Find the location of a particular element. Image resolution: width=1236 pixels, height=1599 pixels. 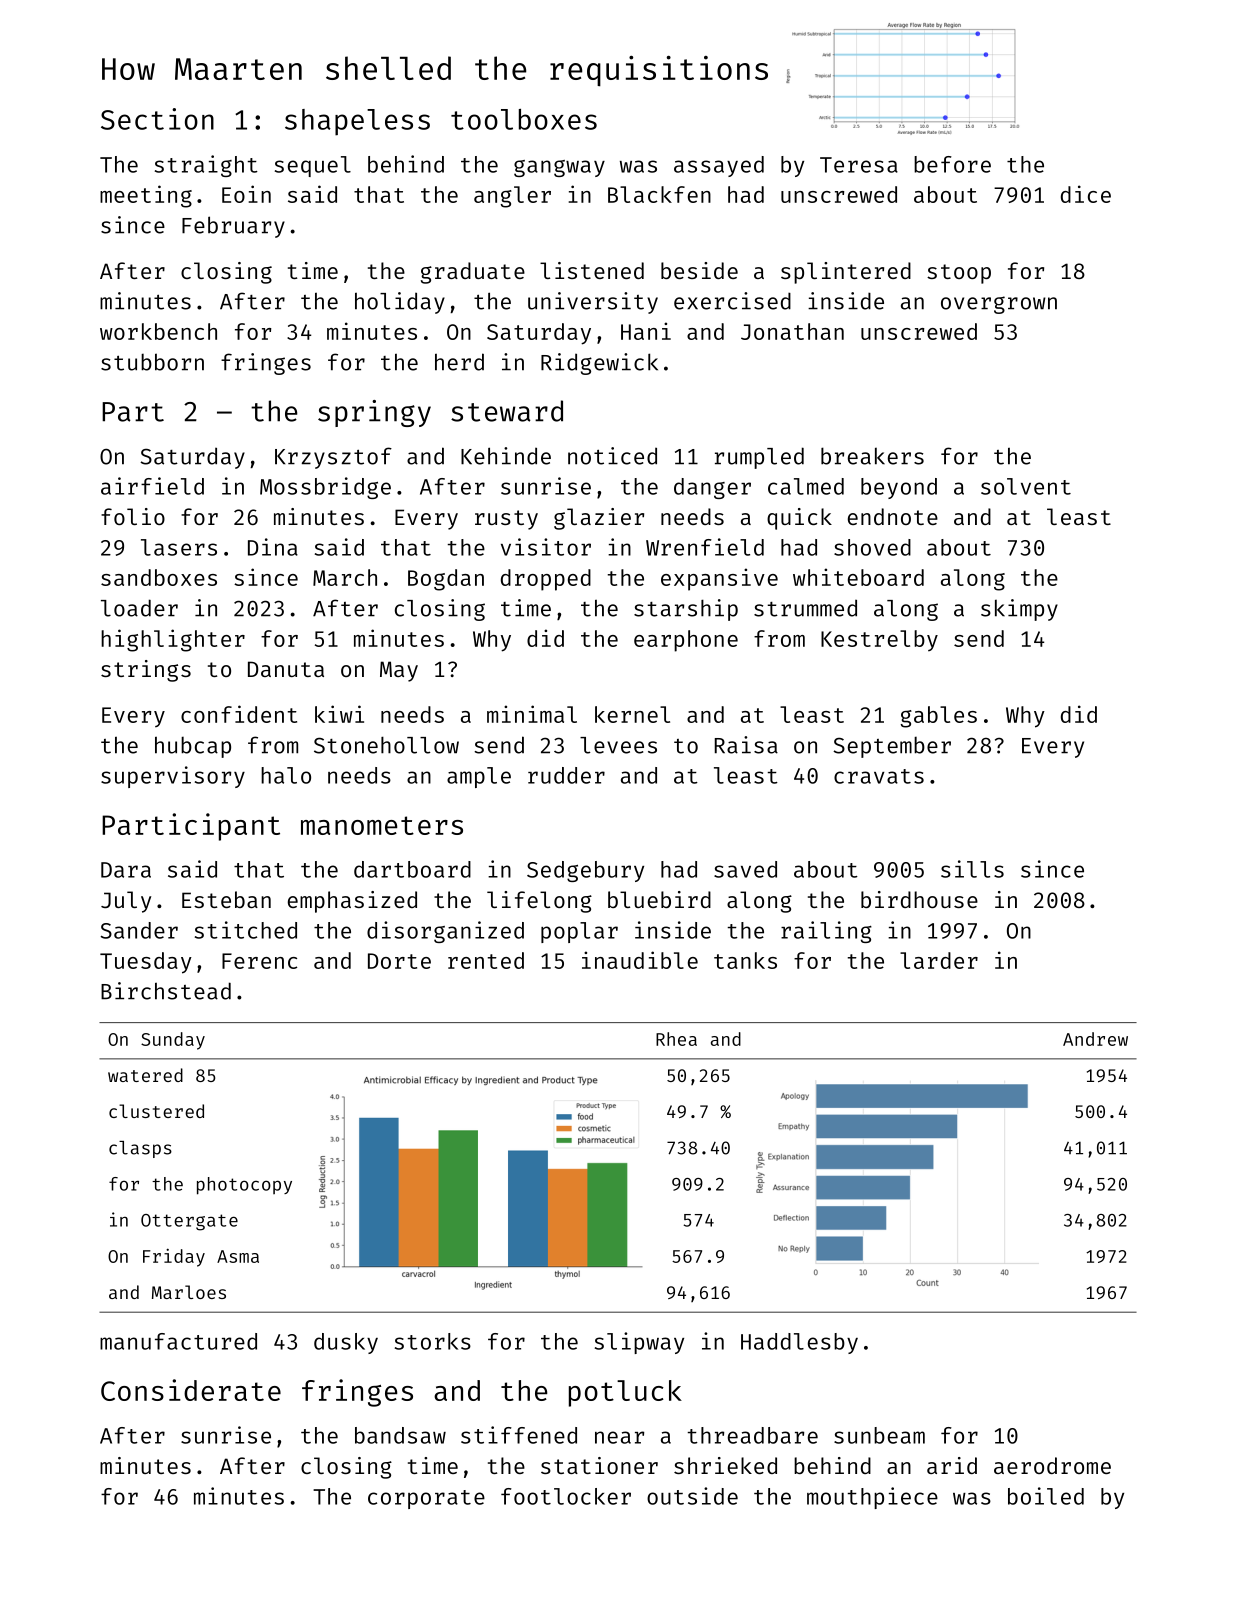

bandsaw is located at coordinates (400, 1435).
